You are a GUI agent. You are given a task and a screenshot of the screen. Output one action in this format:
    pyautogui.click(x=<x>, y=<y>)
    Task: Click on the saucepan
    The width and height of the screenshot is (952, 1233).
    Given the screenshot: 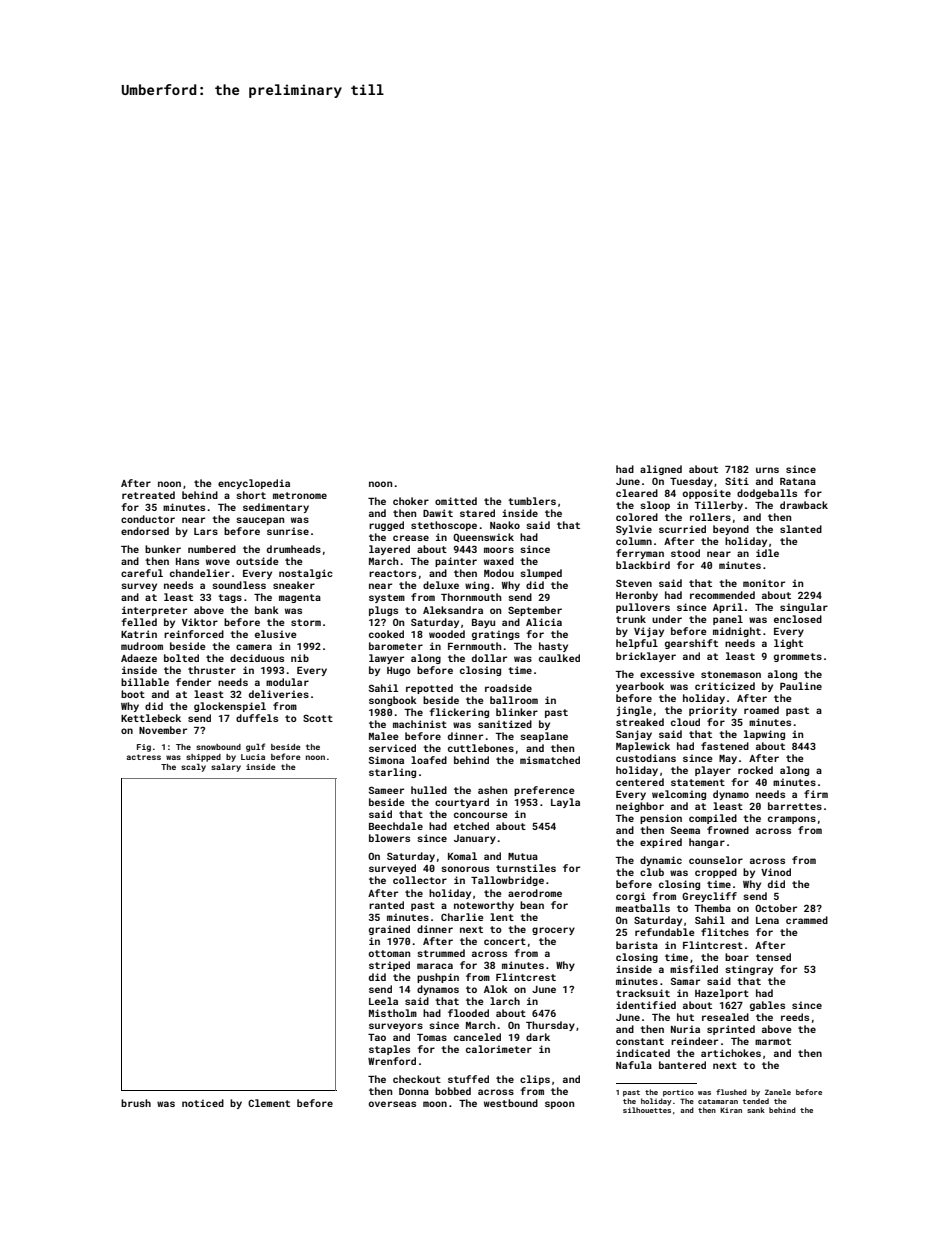 What is the action you would take?
    pyautogui.click(x=260, y=521)
